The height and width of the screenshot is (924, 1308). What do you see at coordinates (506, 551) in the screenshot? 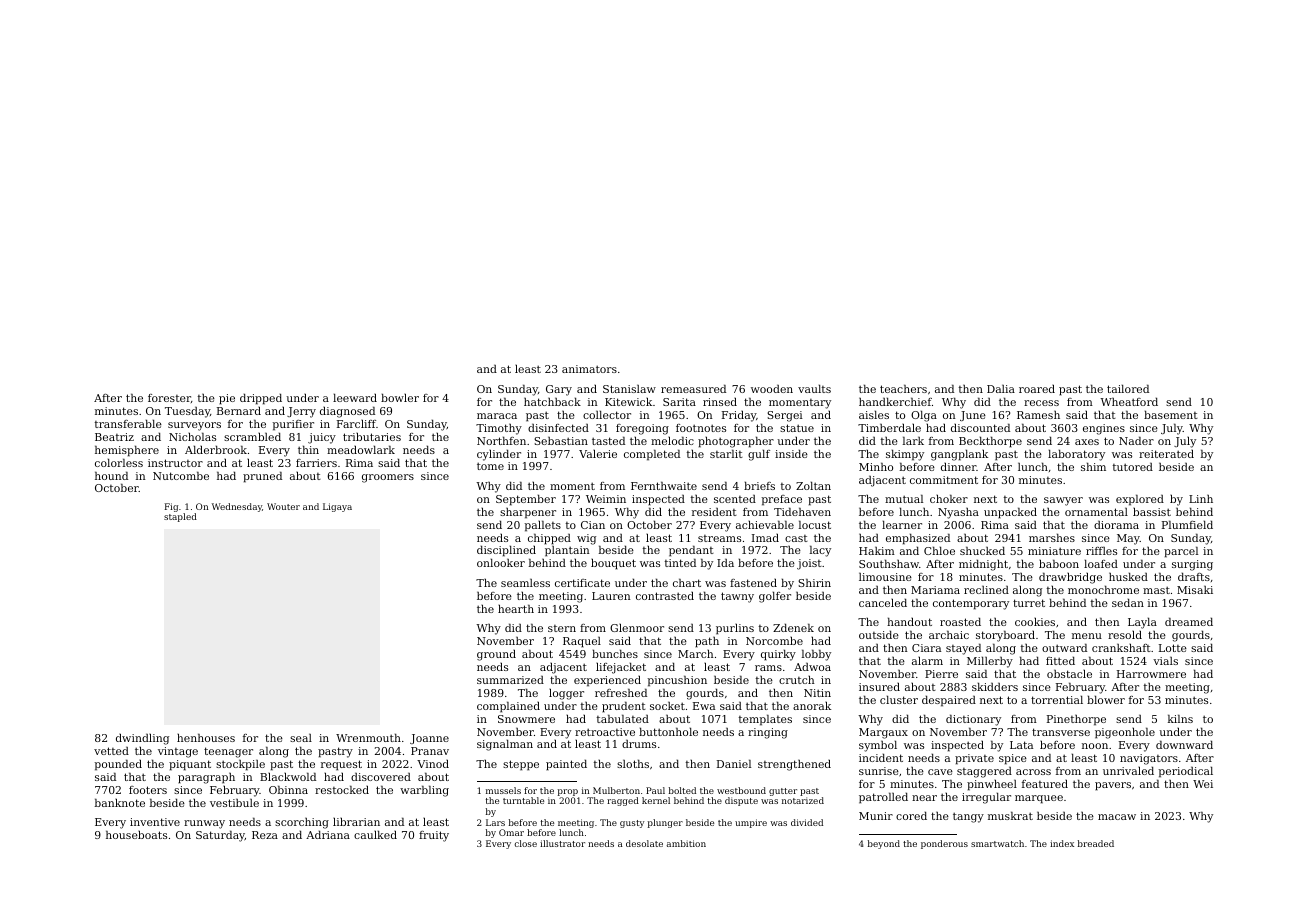
I see `disciplined` at bounding box center [506, 551].
